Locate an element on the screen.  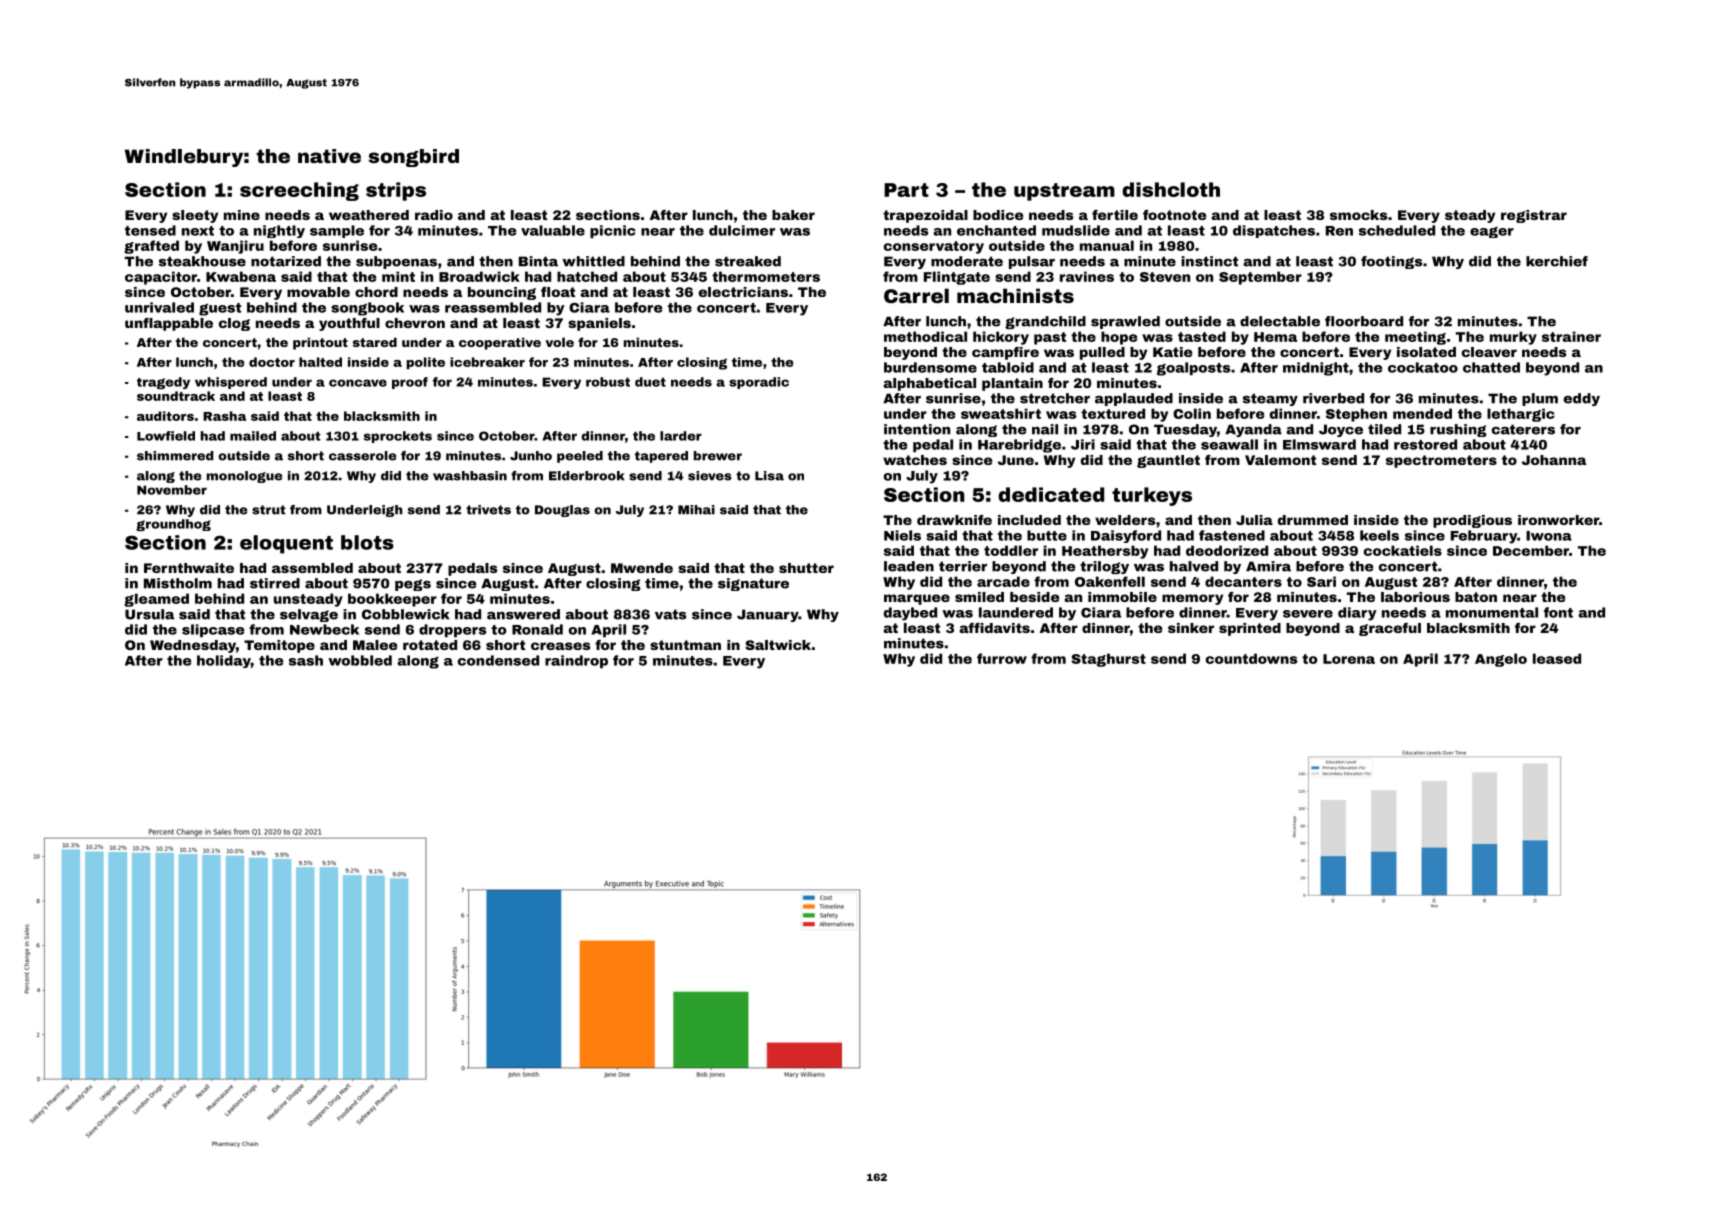
screeching is located at coordinates (299, 191).
